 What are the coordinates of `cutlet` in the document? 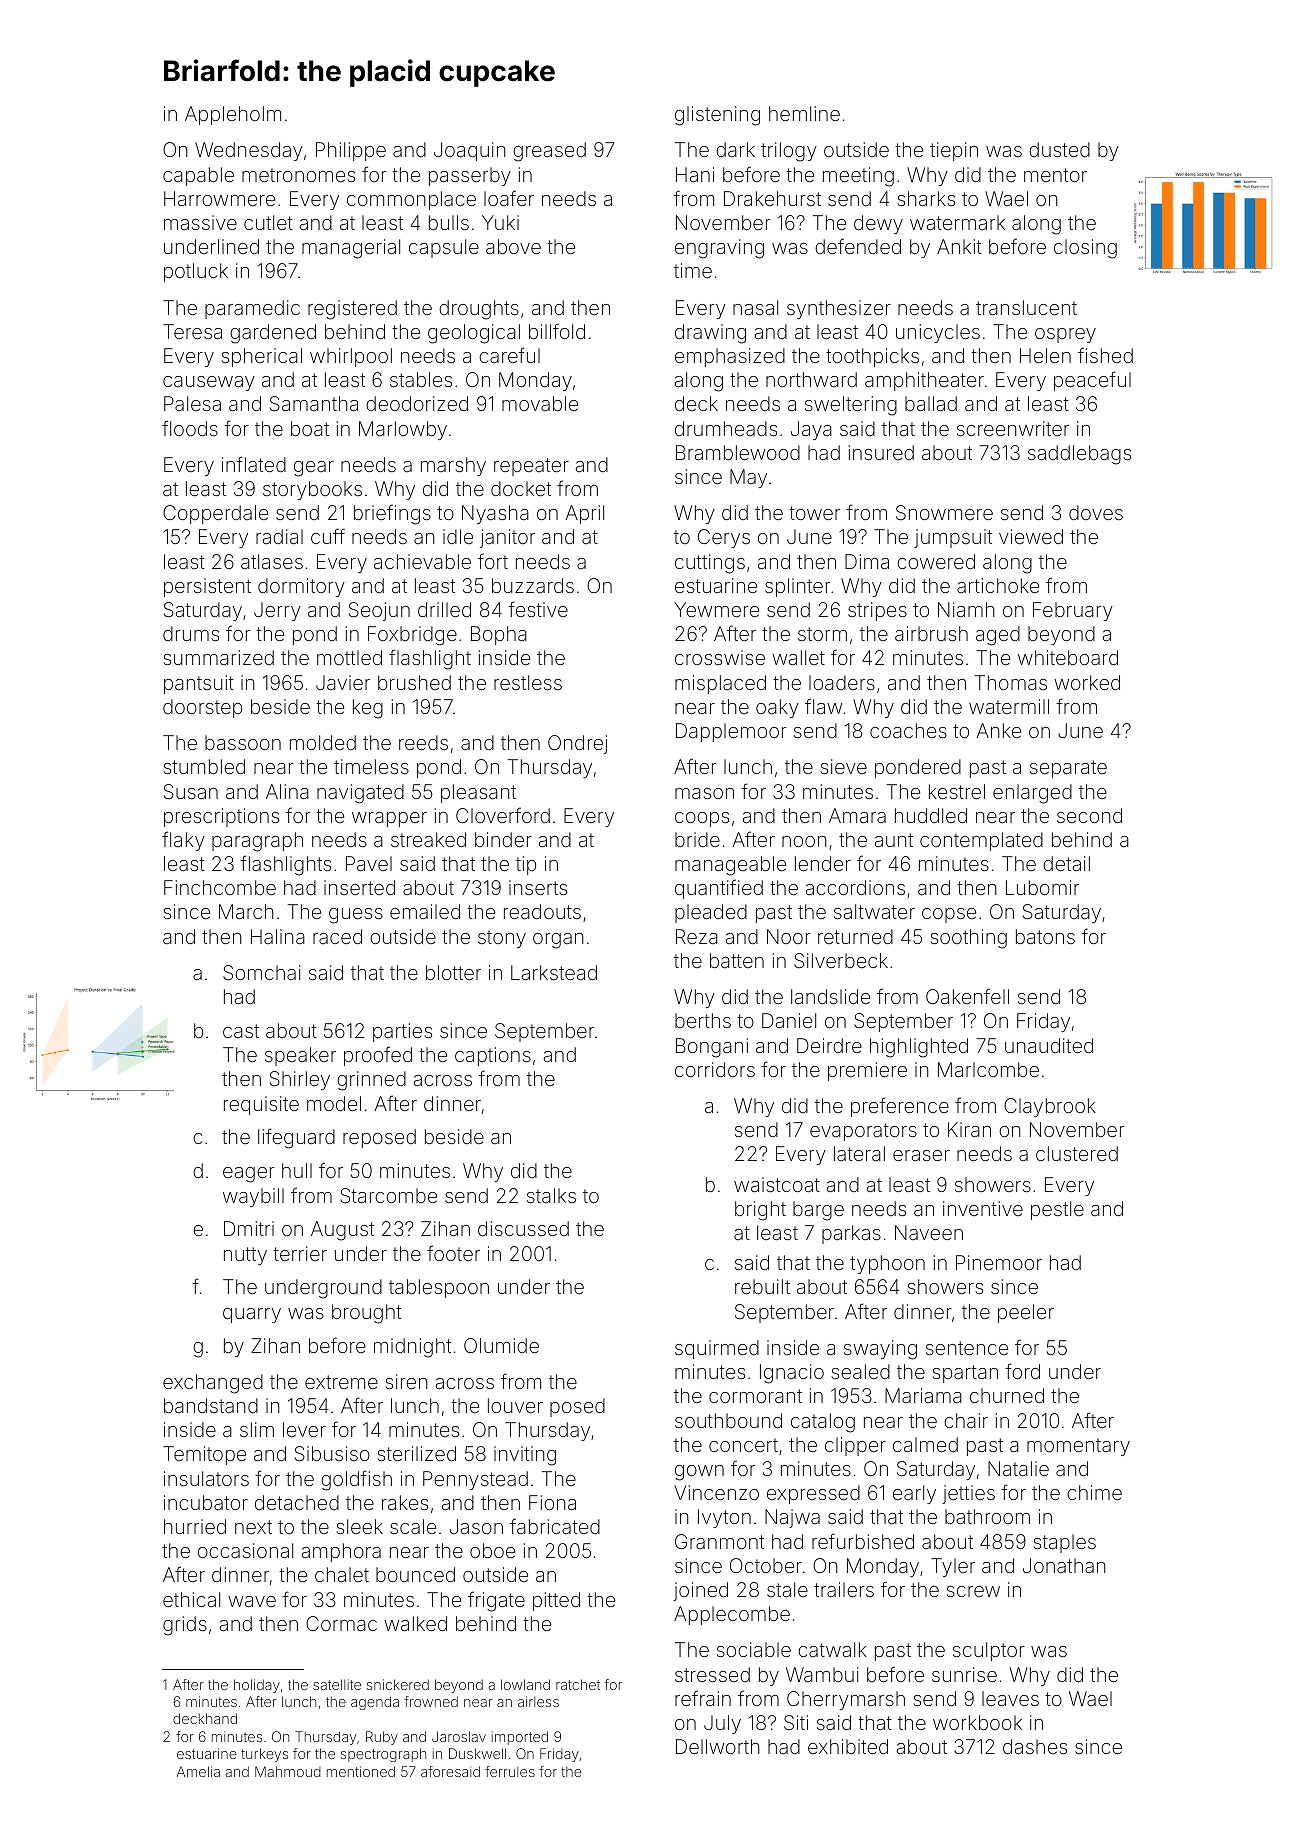 It's located at (268, 222).
